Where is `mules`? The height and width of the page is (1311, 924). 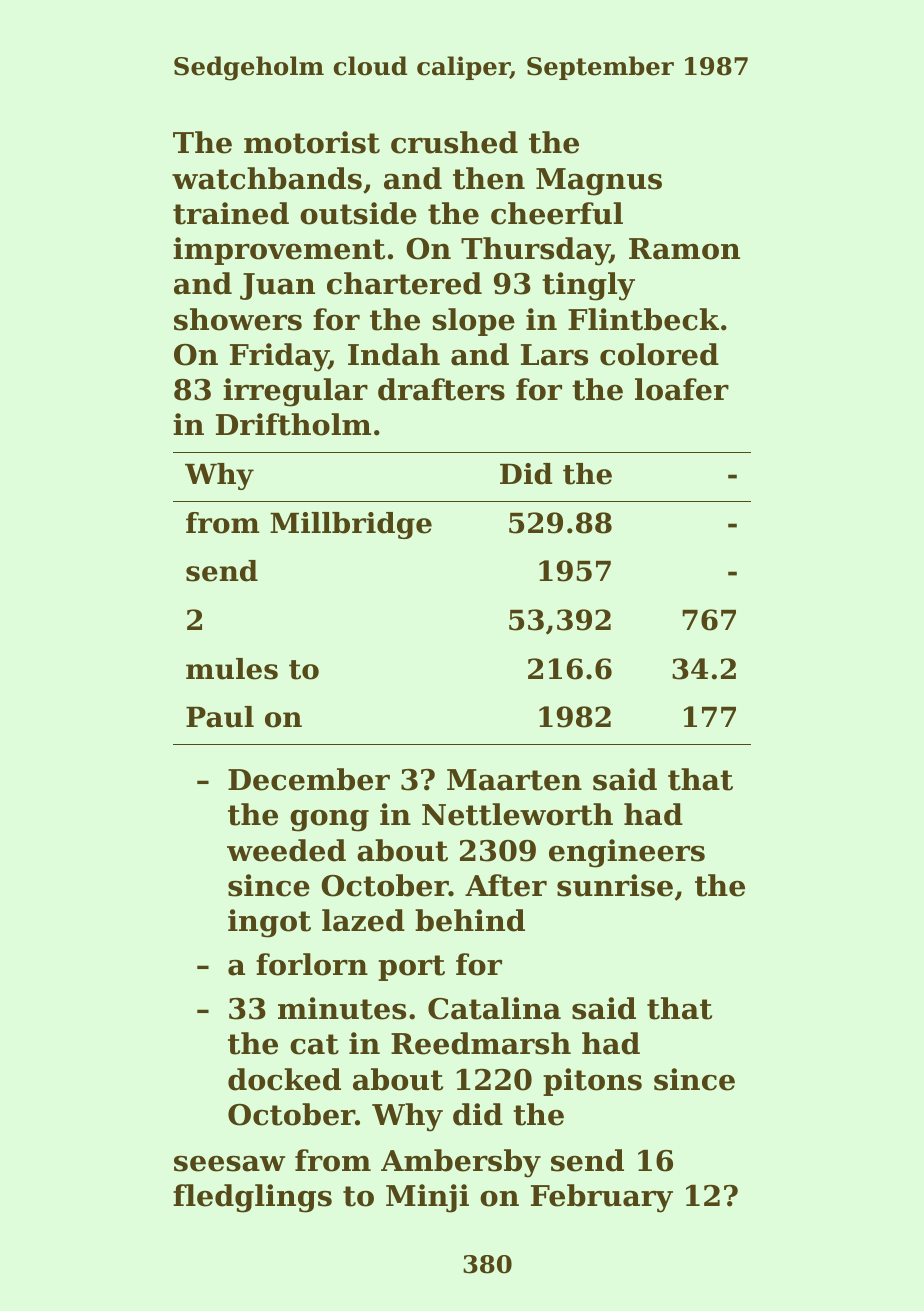 mules is located at coordinates (232, 669).
